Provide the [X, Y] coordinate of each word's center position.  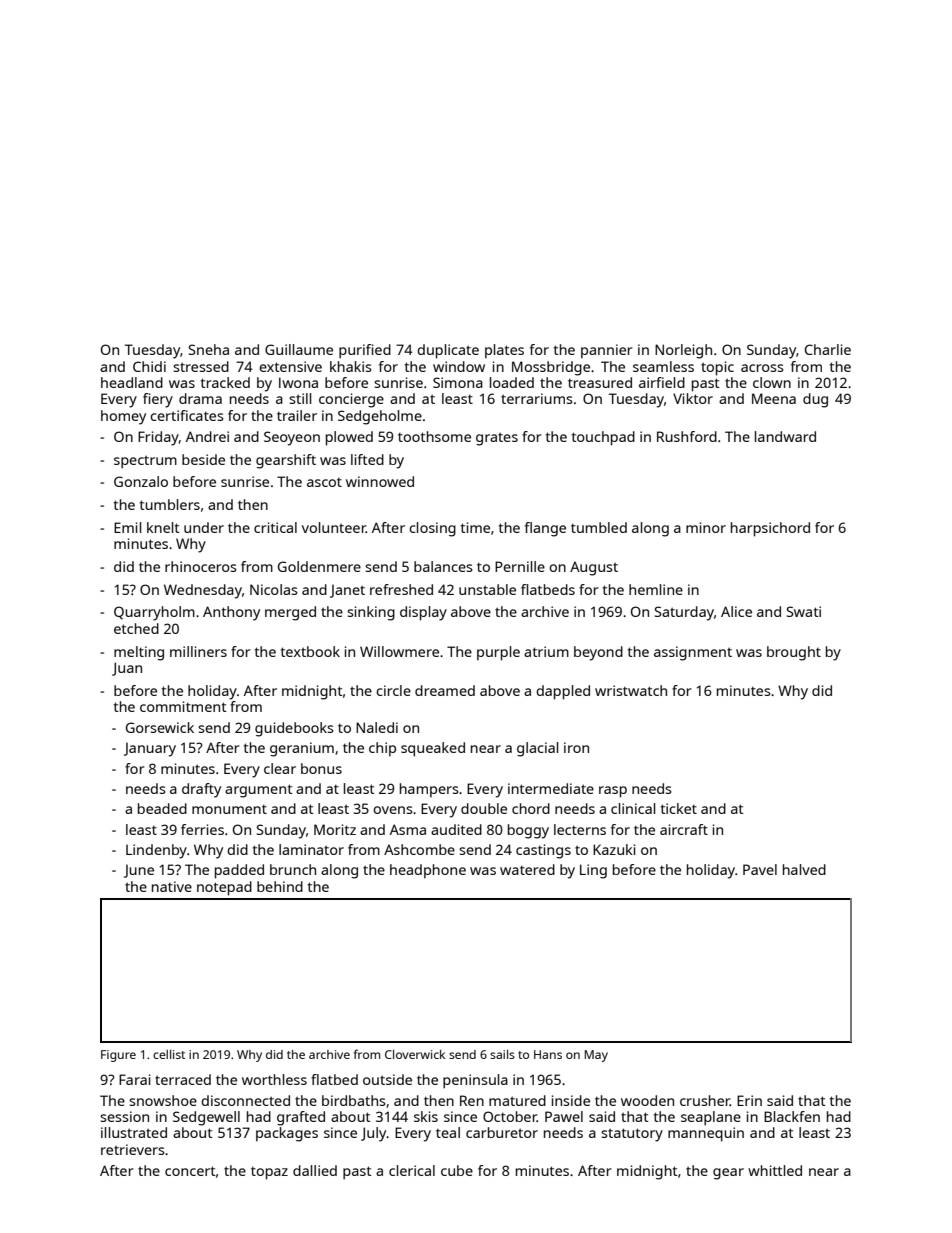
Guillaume [299, 349]
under [204, 527]
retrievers [133, 1149]
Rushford [687, 436]
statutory [632, 1135]
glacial [538, 749]
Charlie [828, 349]
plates [504, 351]
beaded [162, 808]
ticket [679, 808]
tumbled [599, 527]
